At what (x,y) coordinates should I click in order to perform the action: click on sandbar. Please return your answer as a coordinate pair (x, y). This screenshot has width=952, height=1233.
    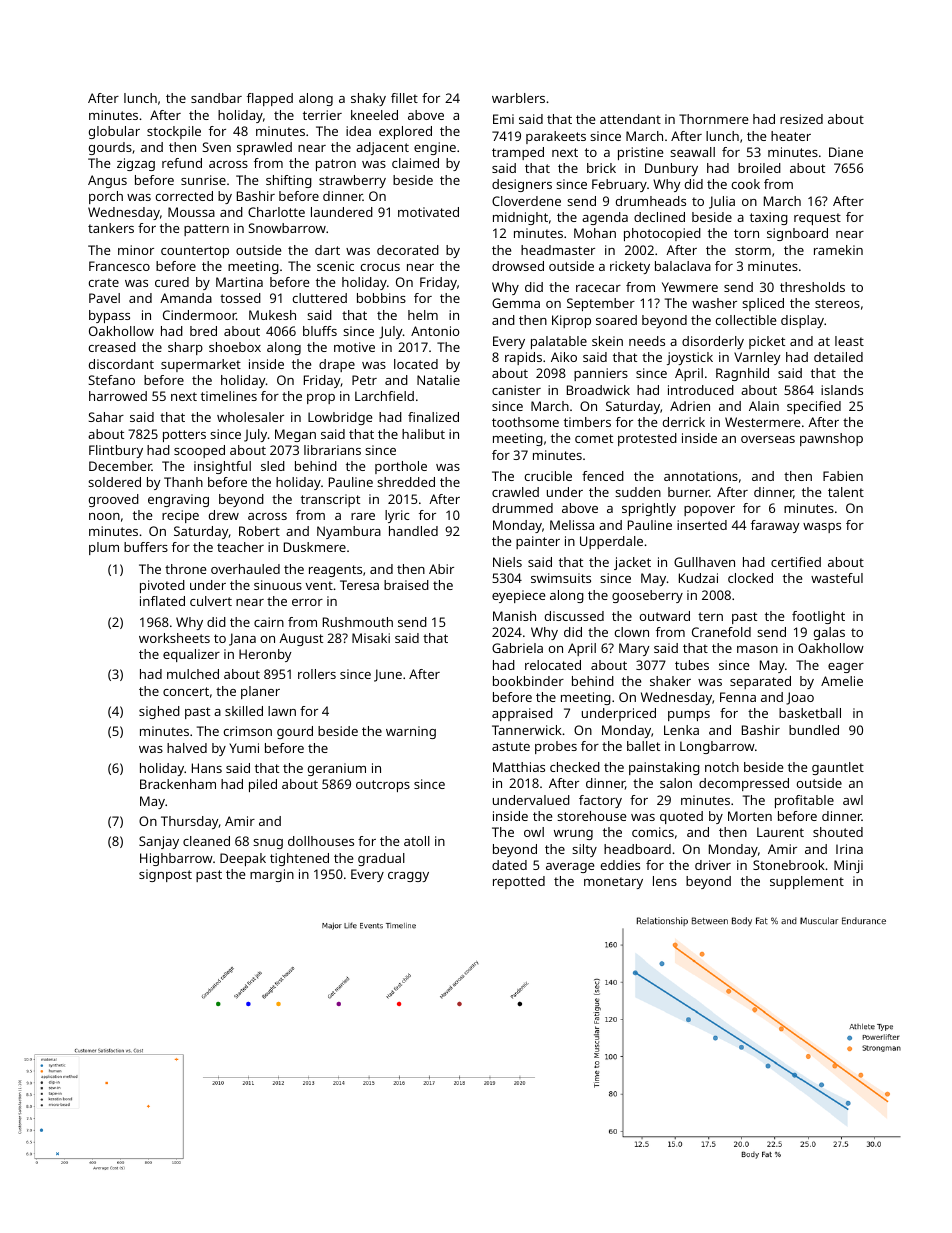
    Looking at the image, I should click on (216, 98).
